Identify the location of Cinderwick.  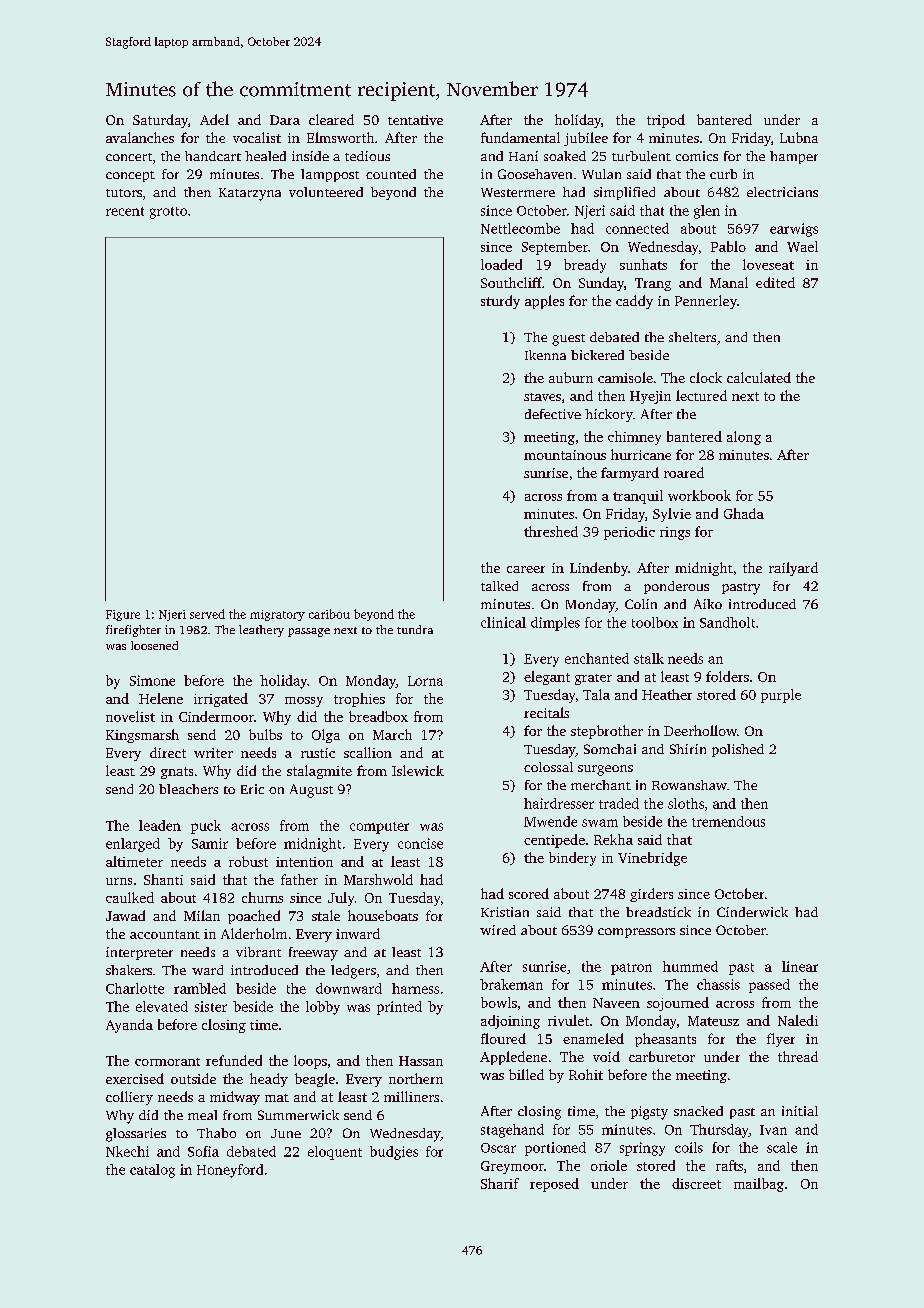
(752, 912).
